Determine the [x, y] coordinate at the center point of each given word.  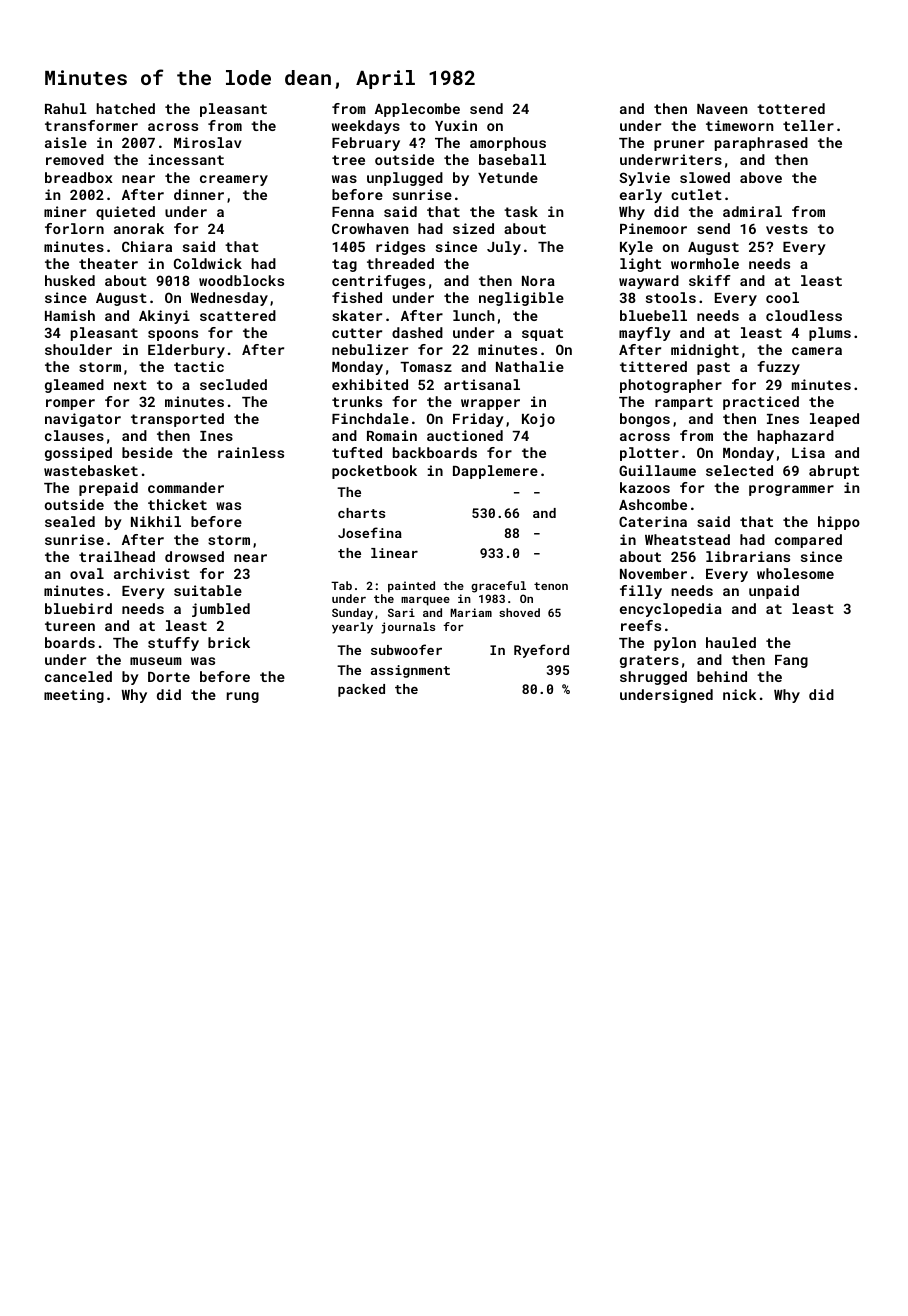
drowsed [194, 556]
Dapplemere [495, 472]
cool [782, 297]
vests [787, 229]
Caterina [653, 521]
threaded [400, 263]
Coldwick [208, 263]
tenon [551, 586]
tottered [791, 108]
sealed [70, 521]
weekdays [366, 127]
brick [229, 642]
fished [357, 297]
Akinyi [164, 317]
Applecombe [417, 110]
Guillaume [657, 470]
